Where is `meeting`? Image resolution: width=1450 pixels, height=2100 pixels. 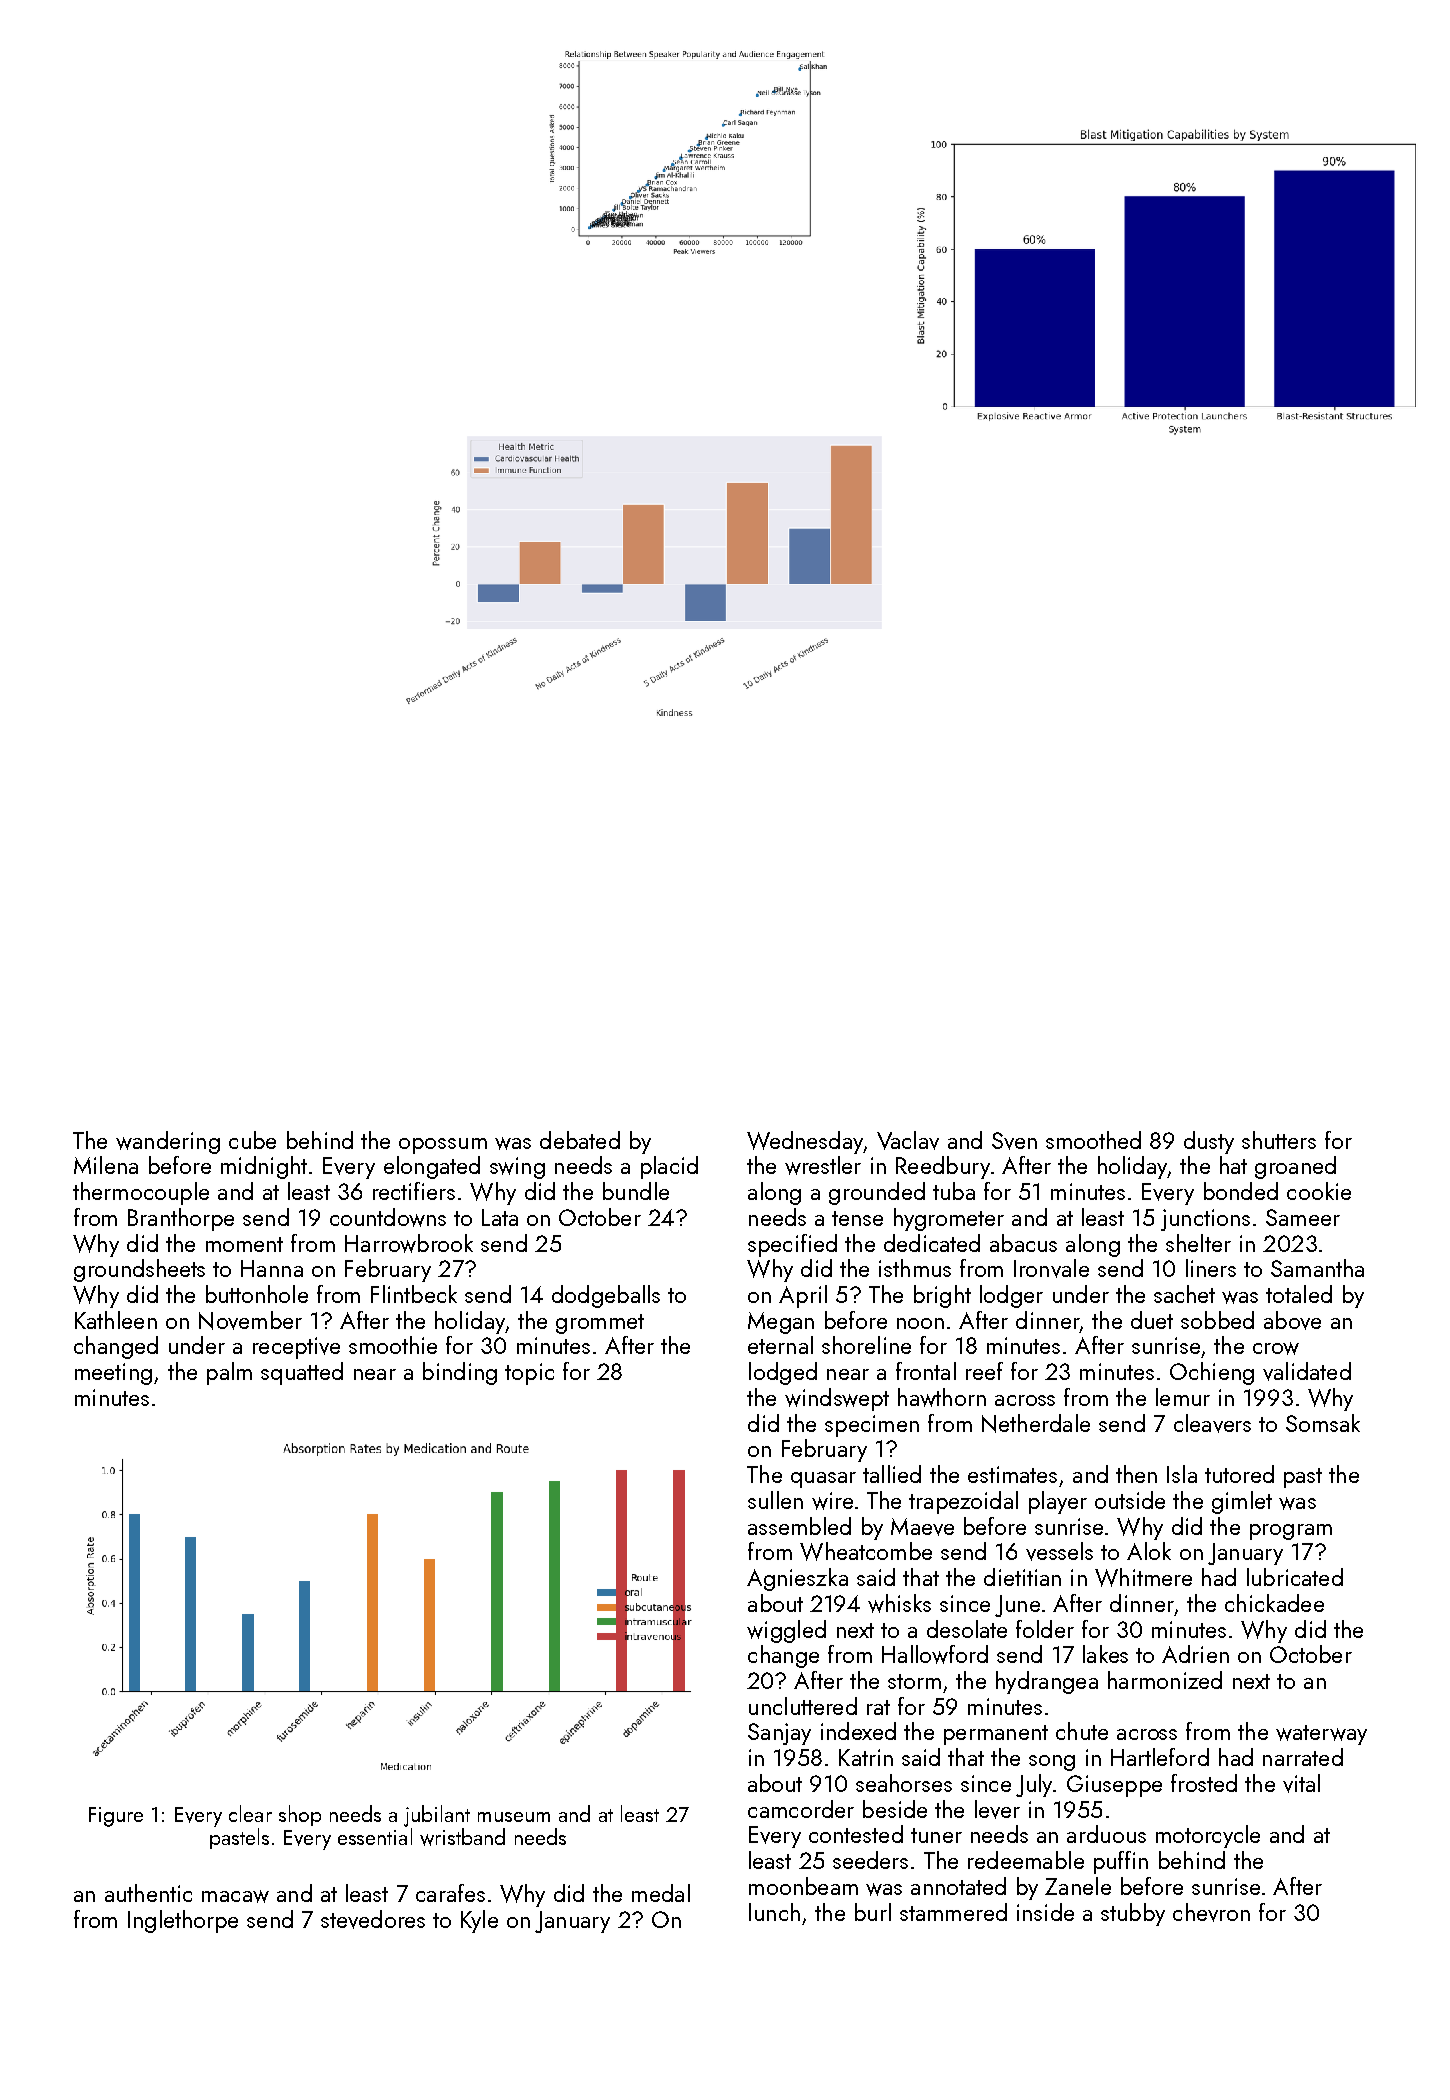
meeting is located at coordinates (113, 1374).
